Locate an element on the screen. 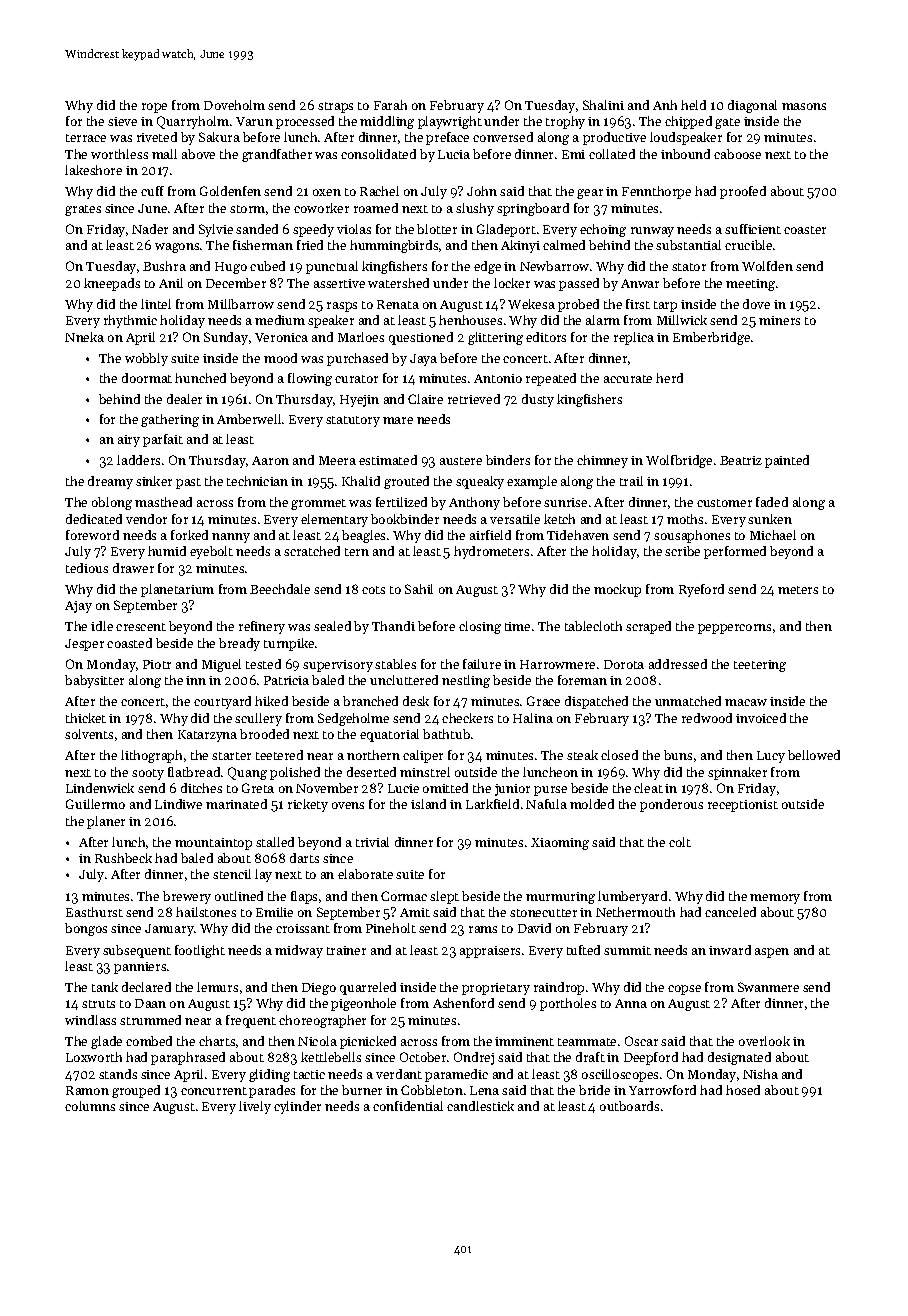 This screenshot has width=908, height=1316. straps is located at coordinates (335, 107).
